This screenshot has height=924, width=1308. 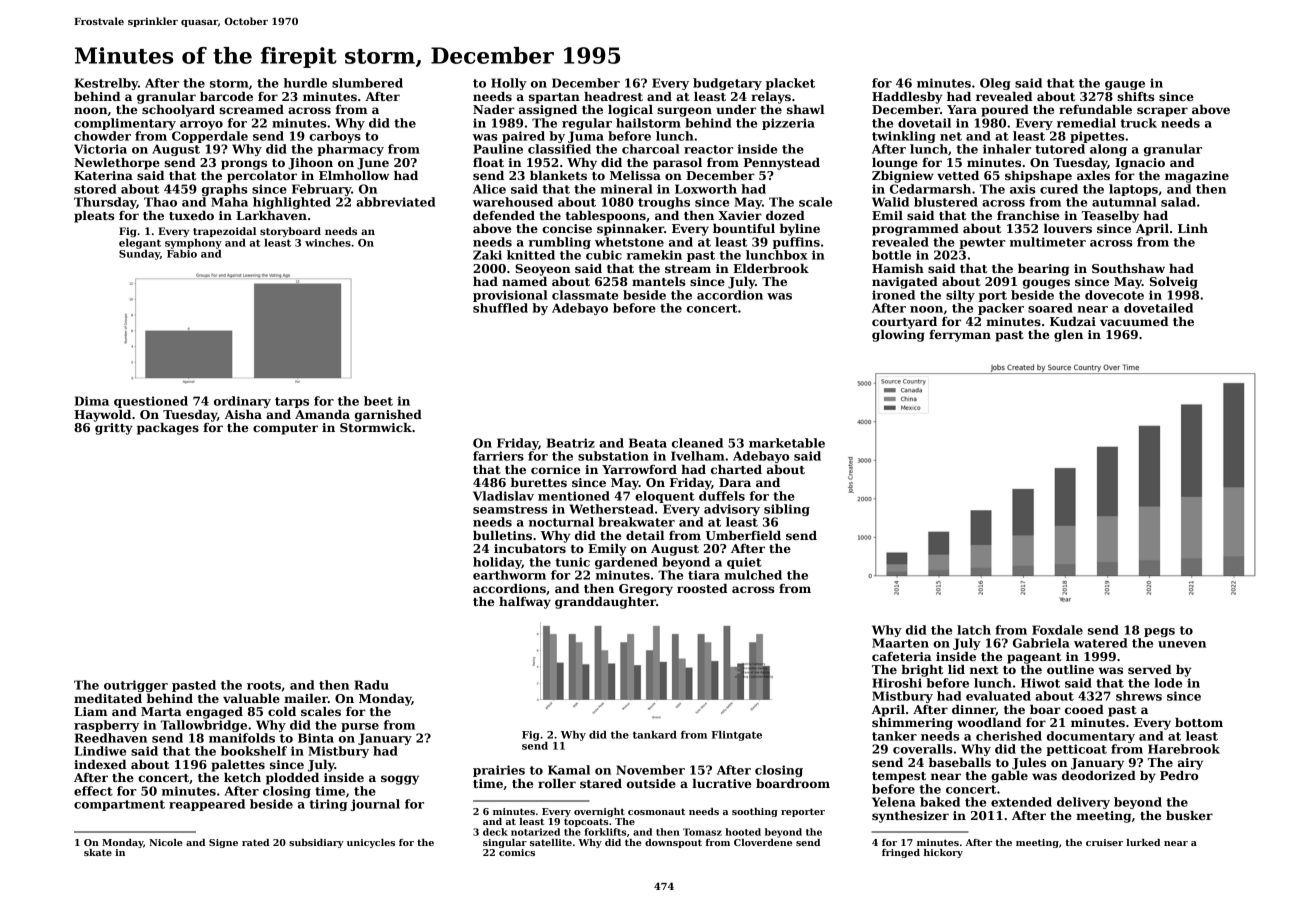 What do you see at coordinates (743, 535) in the screenshot?
I see `Umberfield` at bounding box center [743, 535].
